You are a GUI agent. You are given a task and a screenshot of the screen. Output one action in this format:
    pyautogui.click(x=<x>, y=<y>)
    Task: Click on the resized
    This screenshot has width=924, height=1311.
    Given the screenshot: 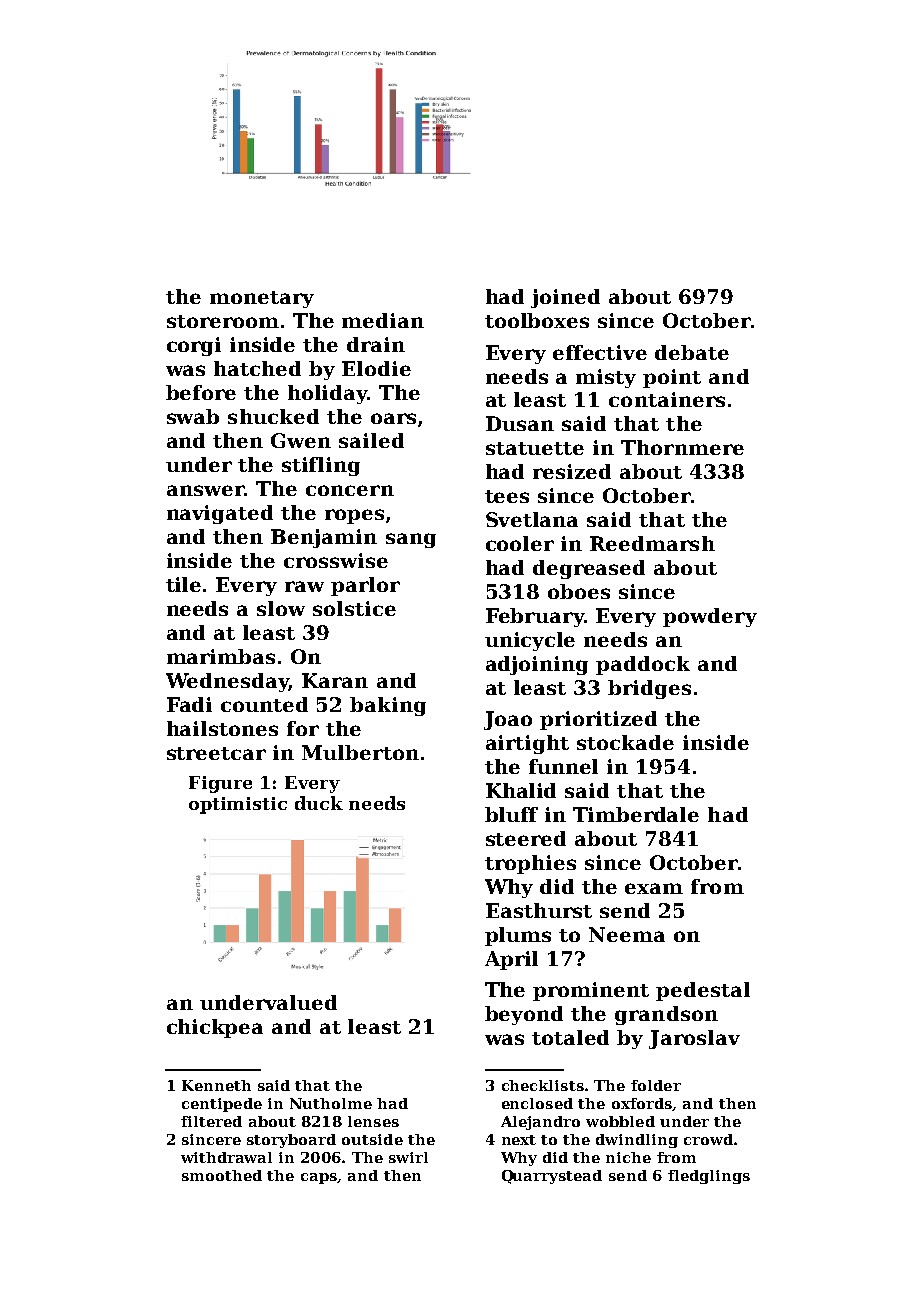 What is the action you would take?
    pyautogui.click(x=572, y=471)
